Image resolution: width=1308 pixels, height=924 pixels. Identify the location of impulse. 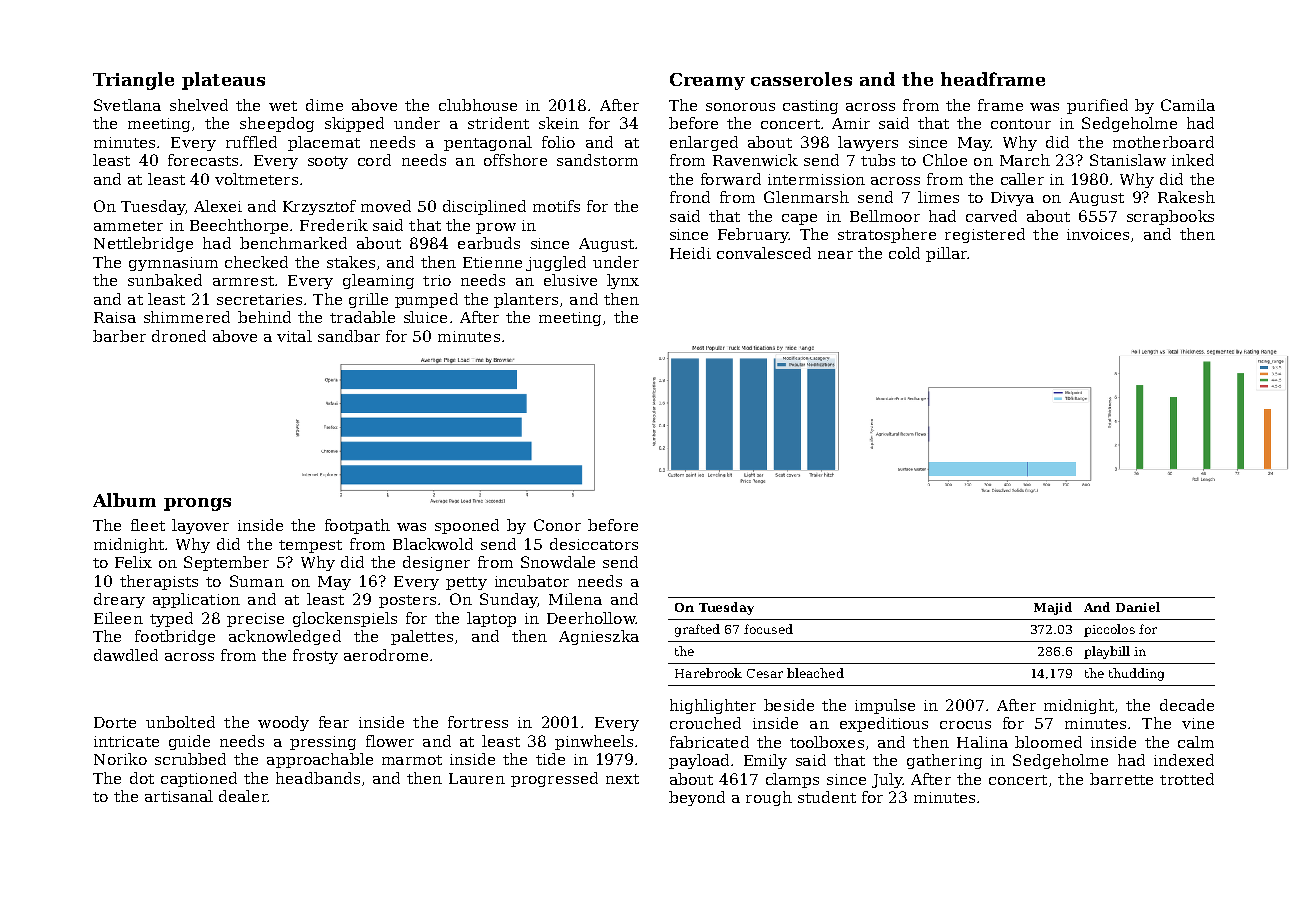
(885, 706).
